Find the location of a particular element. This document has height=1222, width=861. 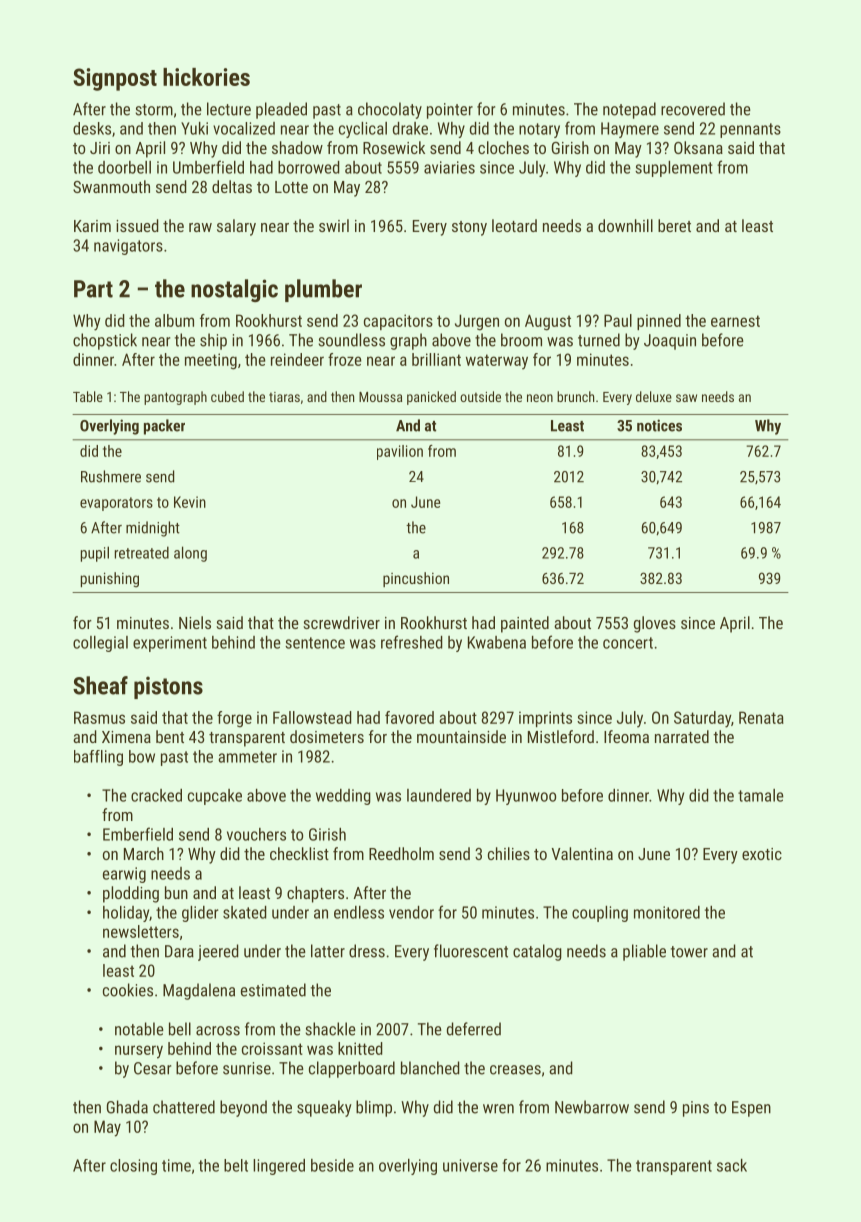

chocolaty is located at coordinates (390, 110).
